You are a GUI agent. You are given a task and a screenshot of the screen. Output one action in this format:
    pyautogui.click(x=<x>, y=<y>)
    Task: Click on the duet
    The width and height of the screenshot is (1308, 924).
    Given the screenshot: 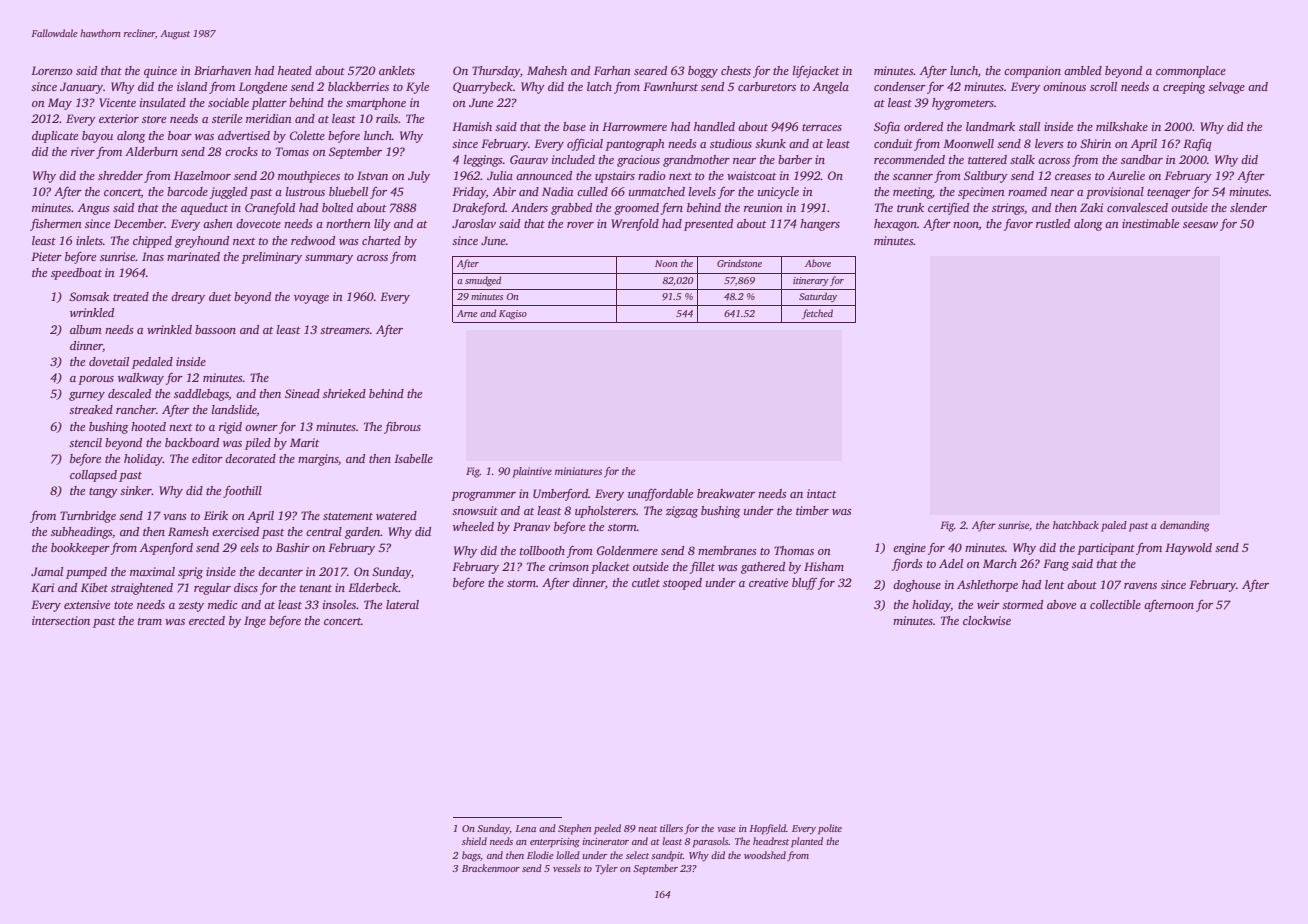 What is the action you would take?
    pyautogui.click(x=220, y=296)
